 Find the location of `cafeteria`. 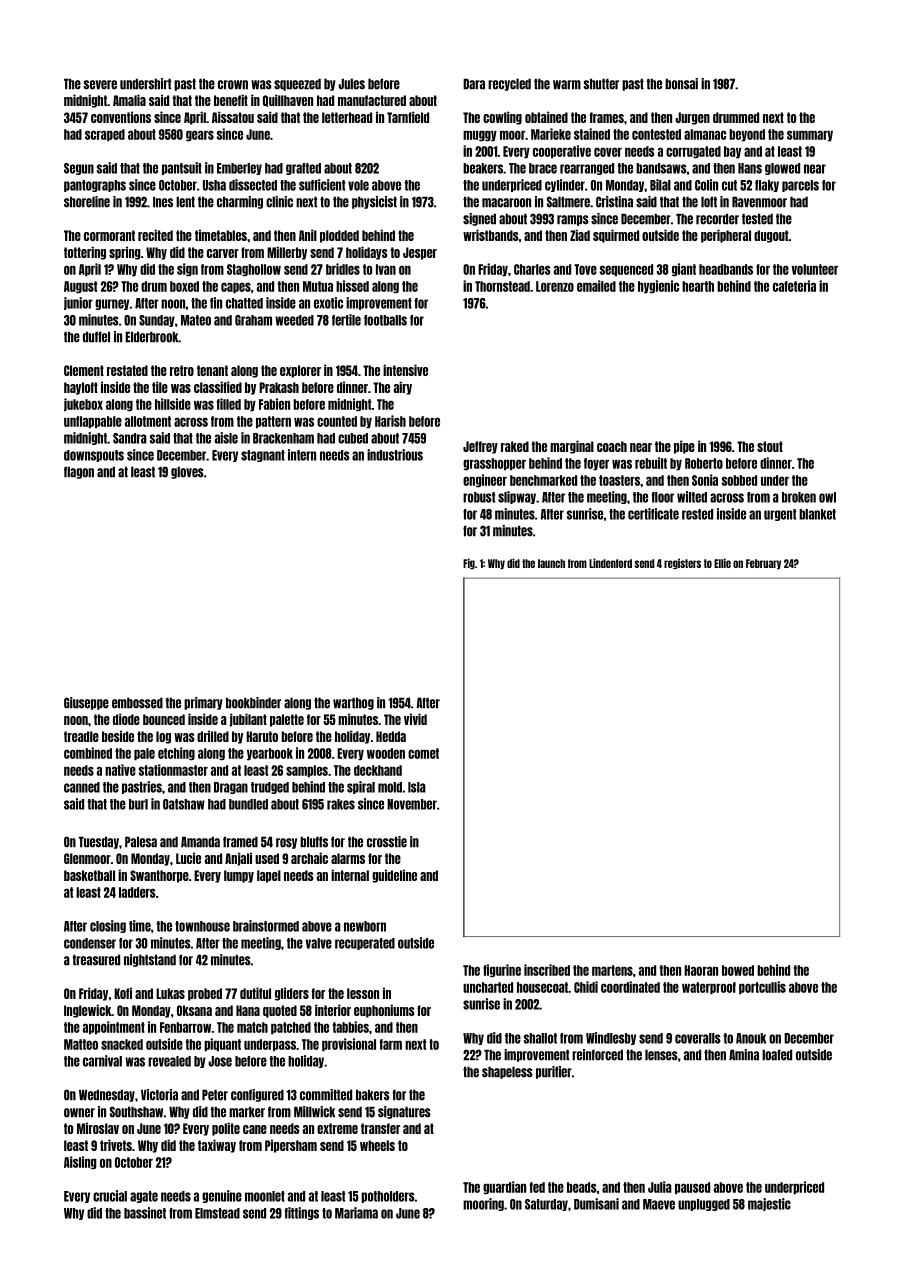

cafeteria is located at coordinates (794, 286).
